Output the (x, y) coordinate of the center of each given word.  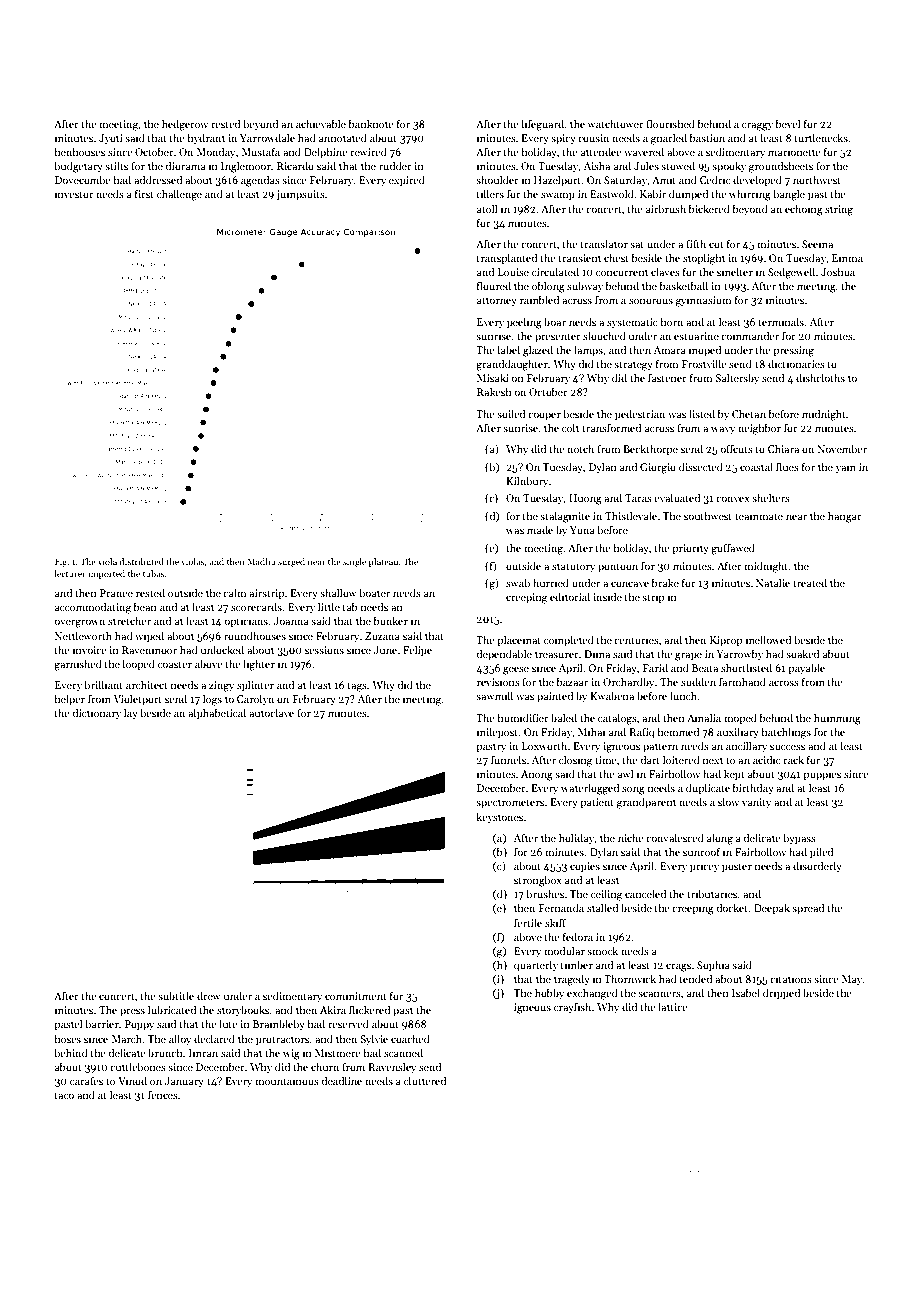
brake (665, 582)
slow (728, 801)
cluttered (425, 1080)
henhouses (80, 151)
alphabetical (217, 713)
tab (350, 606)
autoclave (271, 712)
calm (234, 592)
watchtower (616, 123)
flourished (670, 123)
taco (64, 1096)
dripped (781, 993)
